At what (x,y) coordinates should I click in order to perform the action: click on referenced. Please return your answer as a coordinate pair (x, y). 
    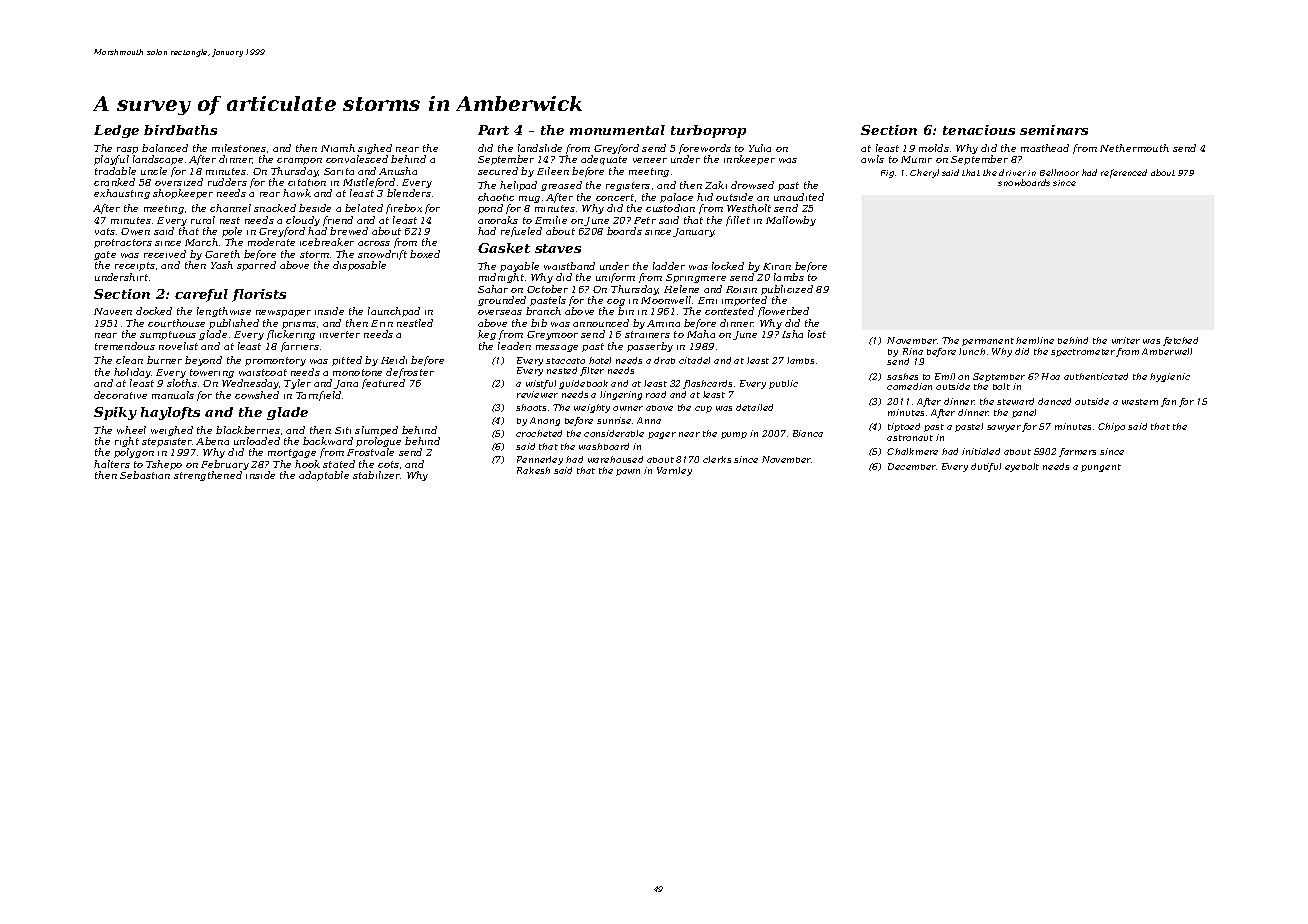
    Looking at the image, I should click on (1124, 173).
